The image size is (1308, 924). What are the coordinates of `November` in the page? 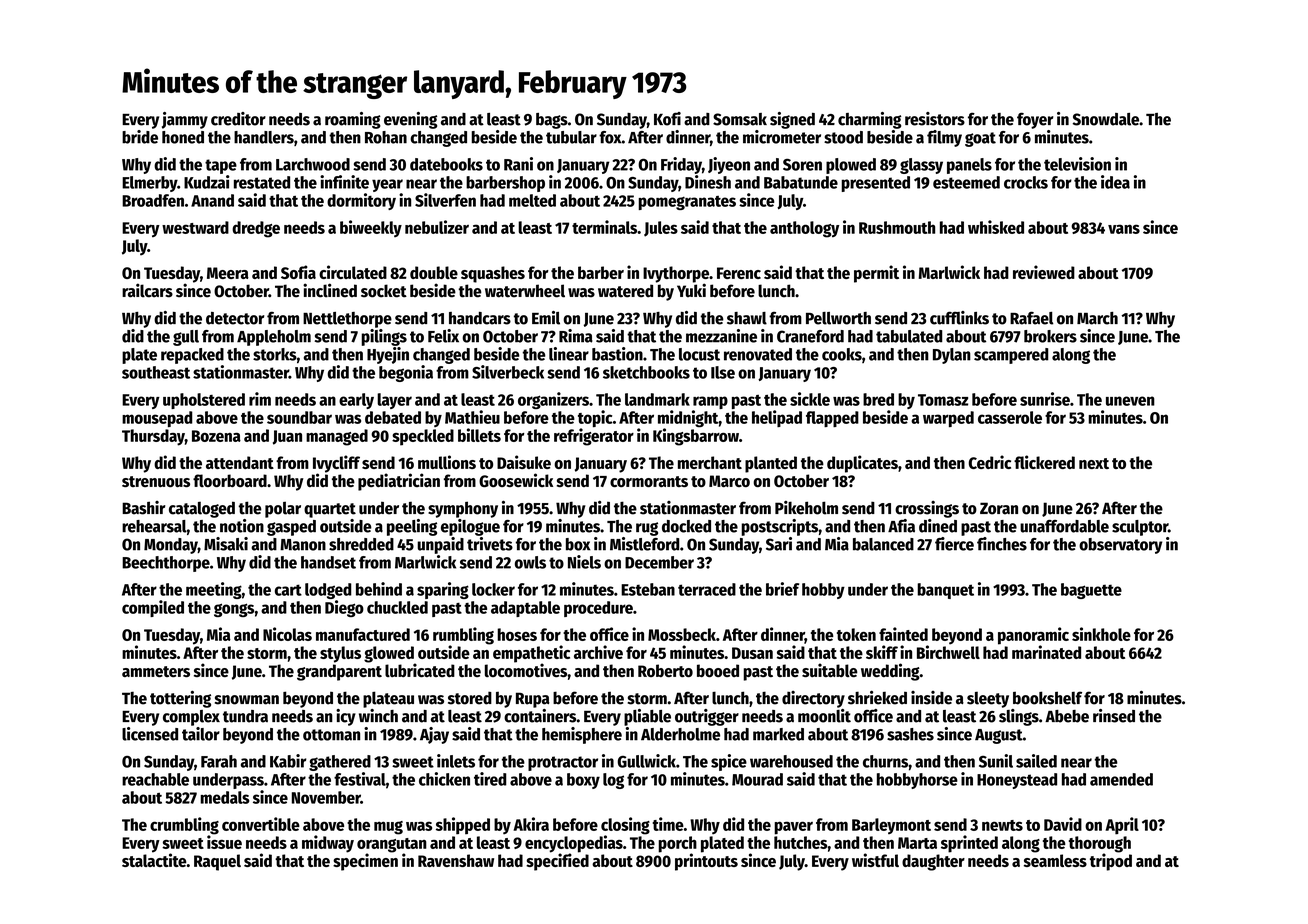 It's located at (326, 797).
